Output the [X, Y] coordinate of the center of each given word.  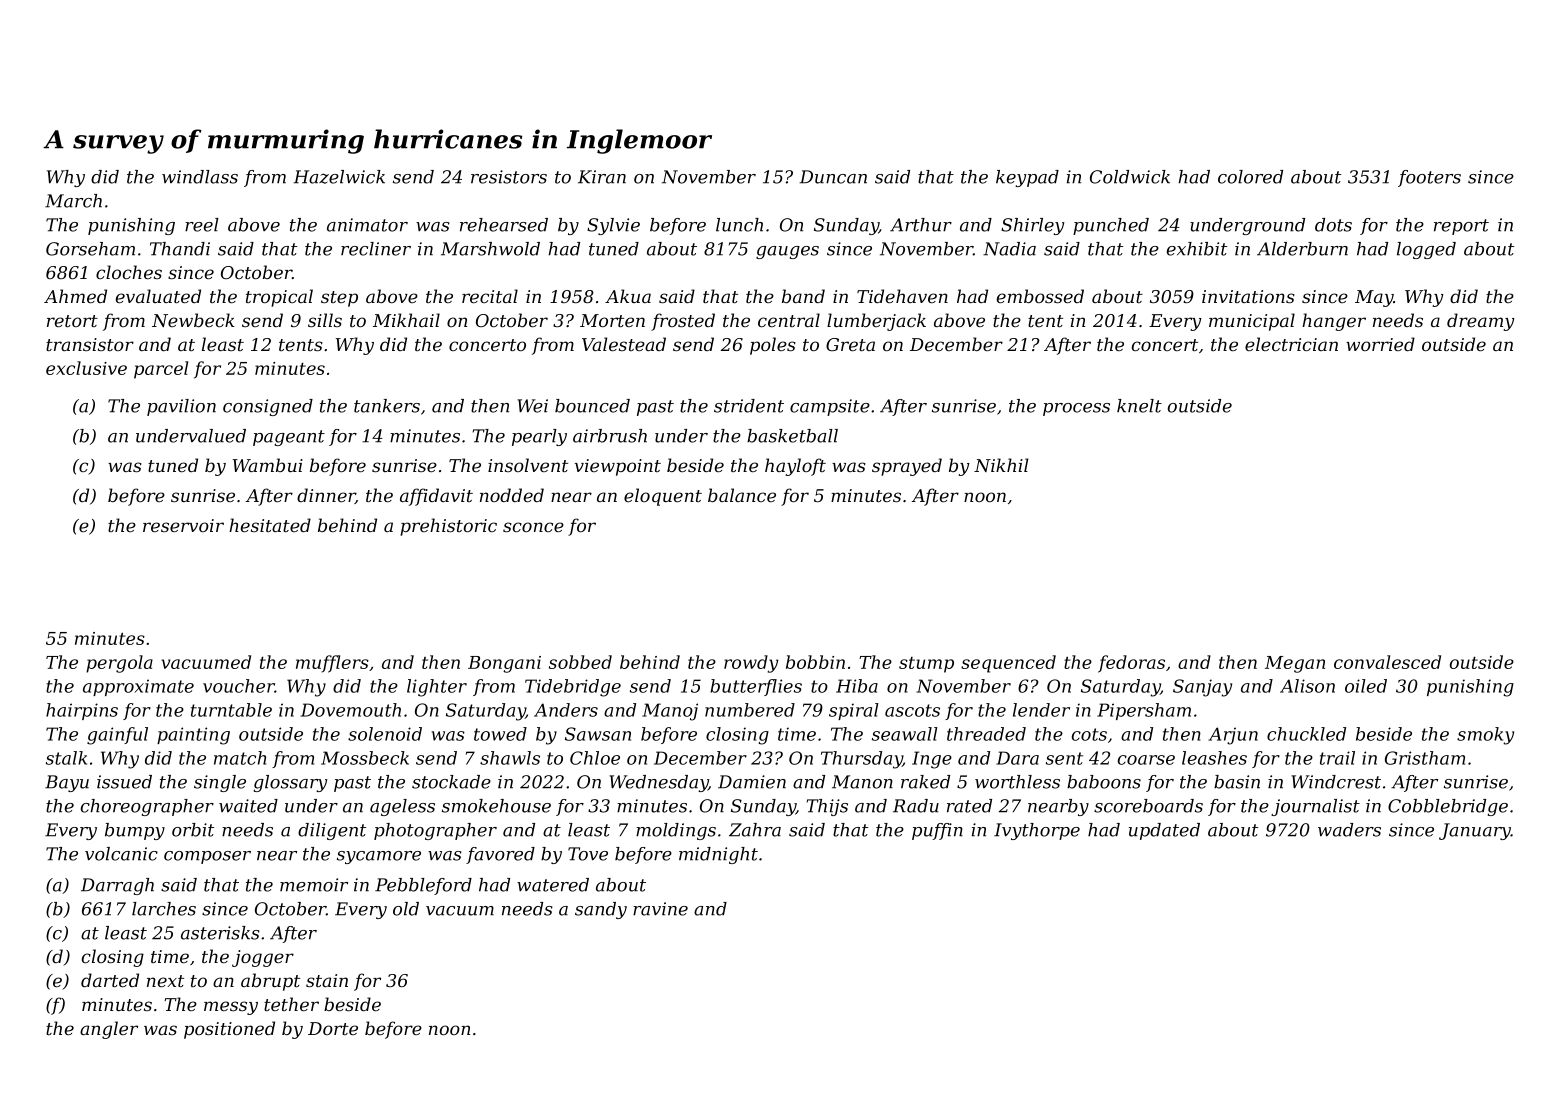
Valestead [624, 344]
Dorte [333, 1028]
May [1374, 298]
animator [367, 225]
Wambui [268, 465]
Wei [532, 406]
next [165, 981]
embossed [1040, 296]
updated [1164, 831]
